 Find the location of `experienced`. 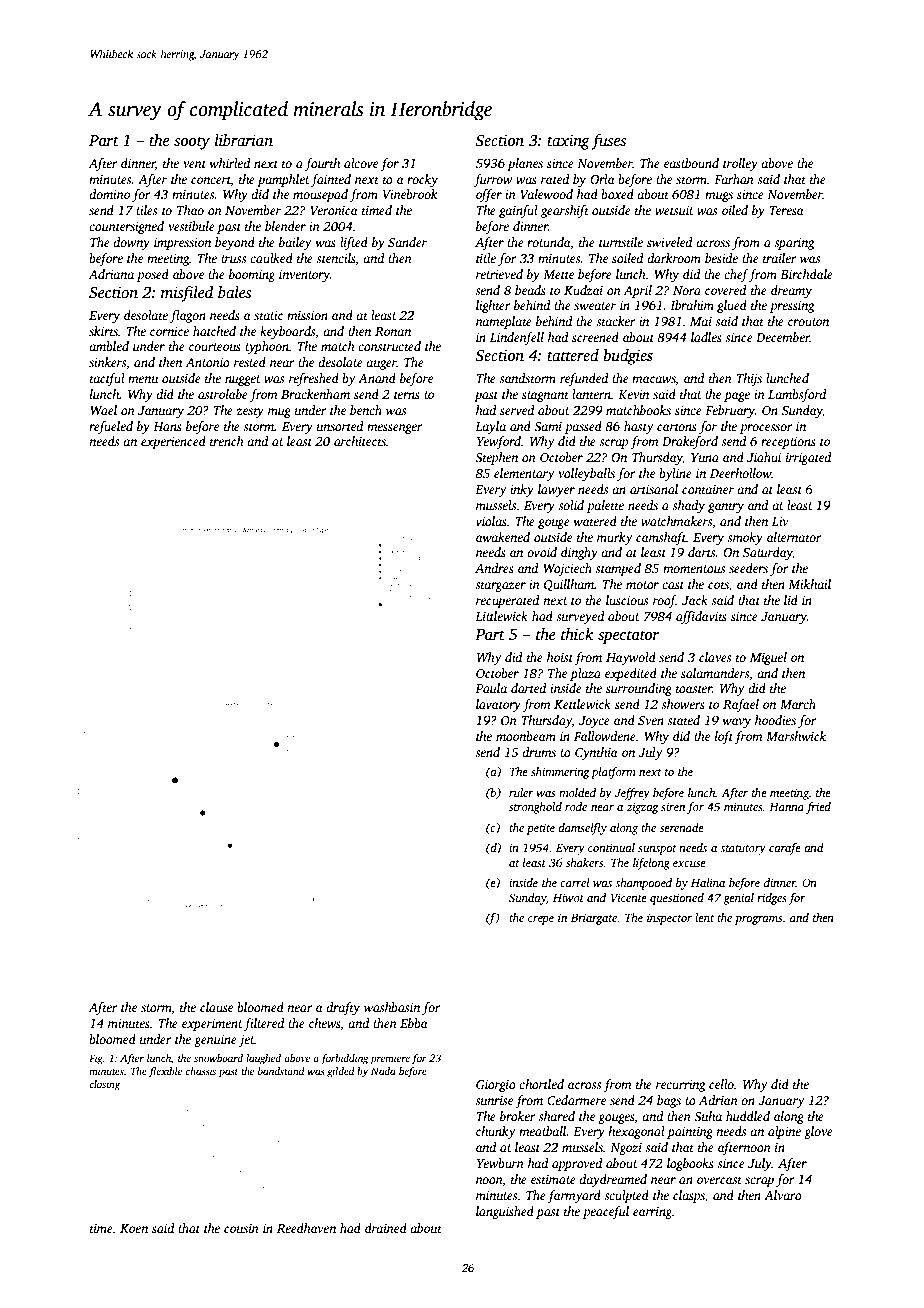

experienced is located at coordinates (173, 442).
